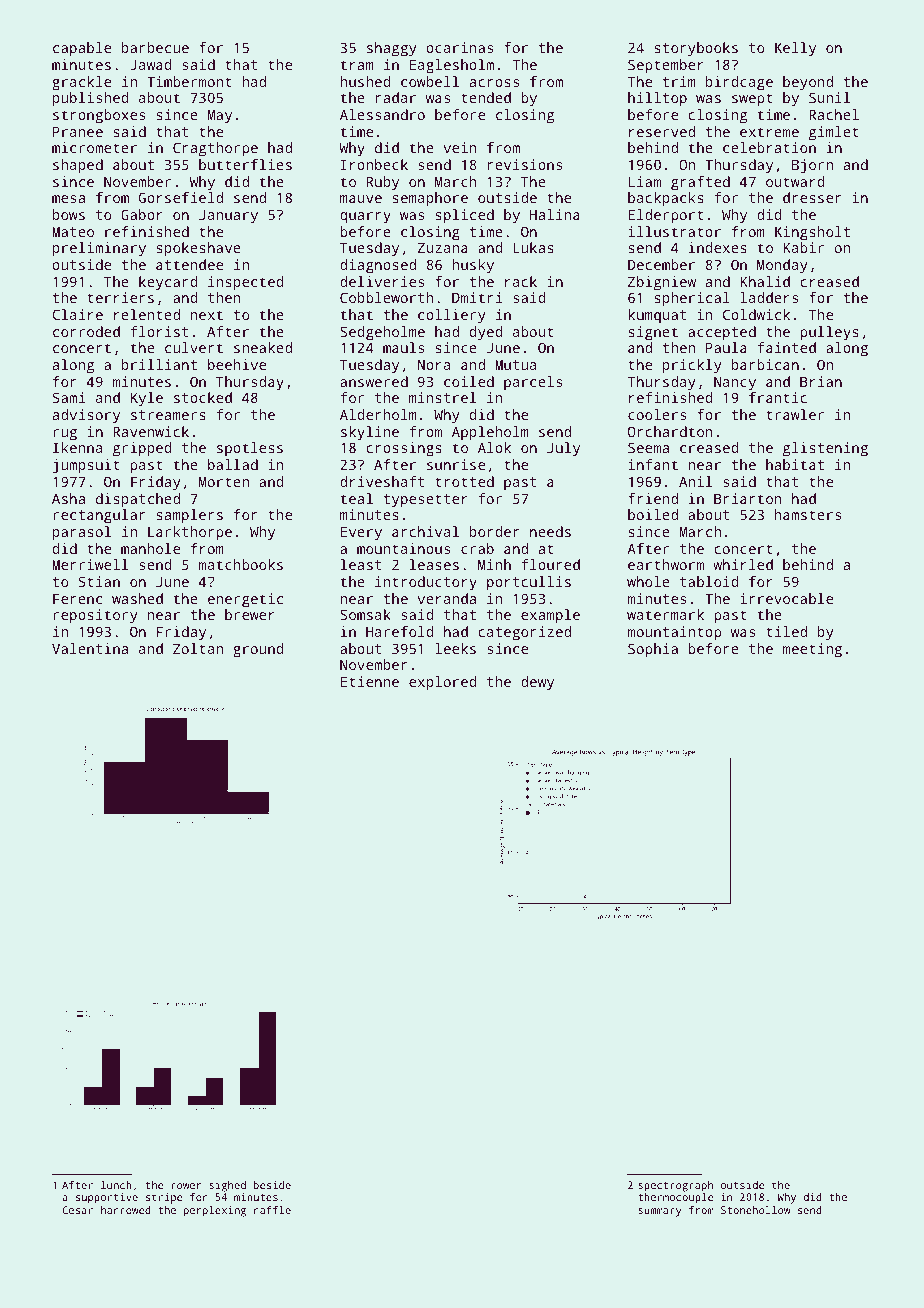 The height and width of the screenshot is (1308, 924). What do you see at coordinates (675, 1186) in the screenshot?
I see `spectrograph` at bounding box center [675, 1186].
